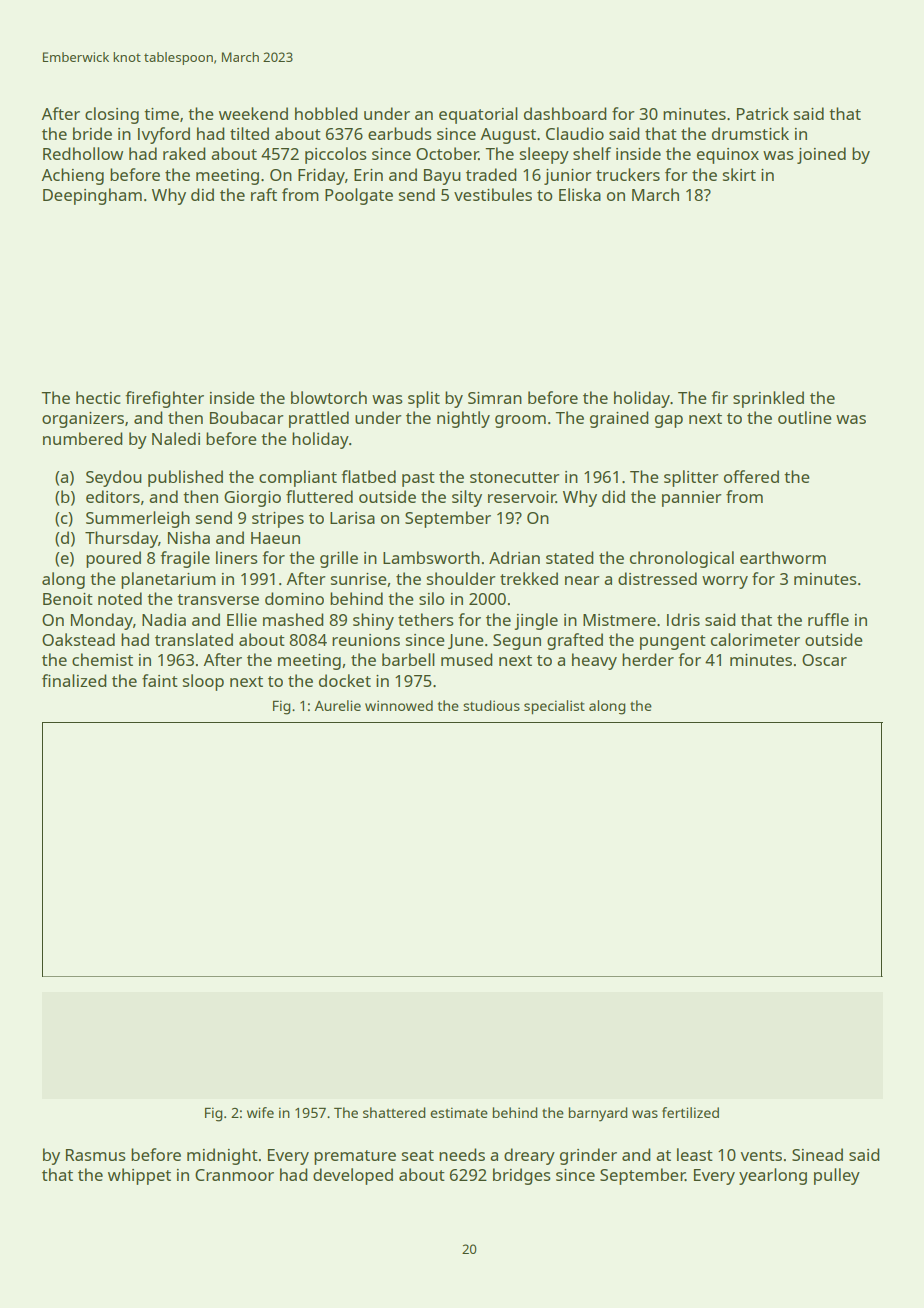  What do you see at coordinates (337, 705) in the image?
I see `Aurelie` at bounding box center [337, 705].
